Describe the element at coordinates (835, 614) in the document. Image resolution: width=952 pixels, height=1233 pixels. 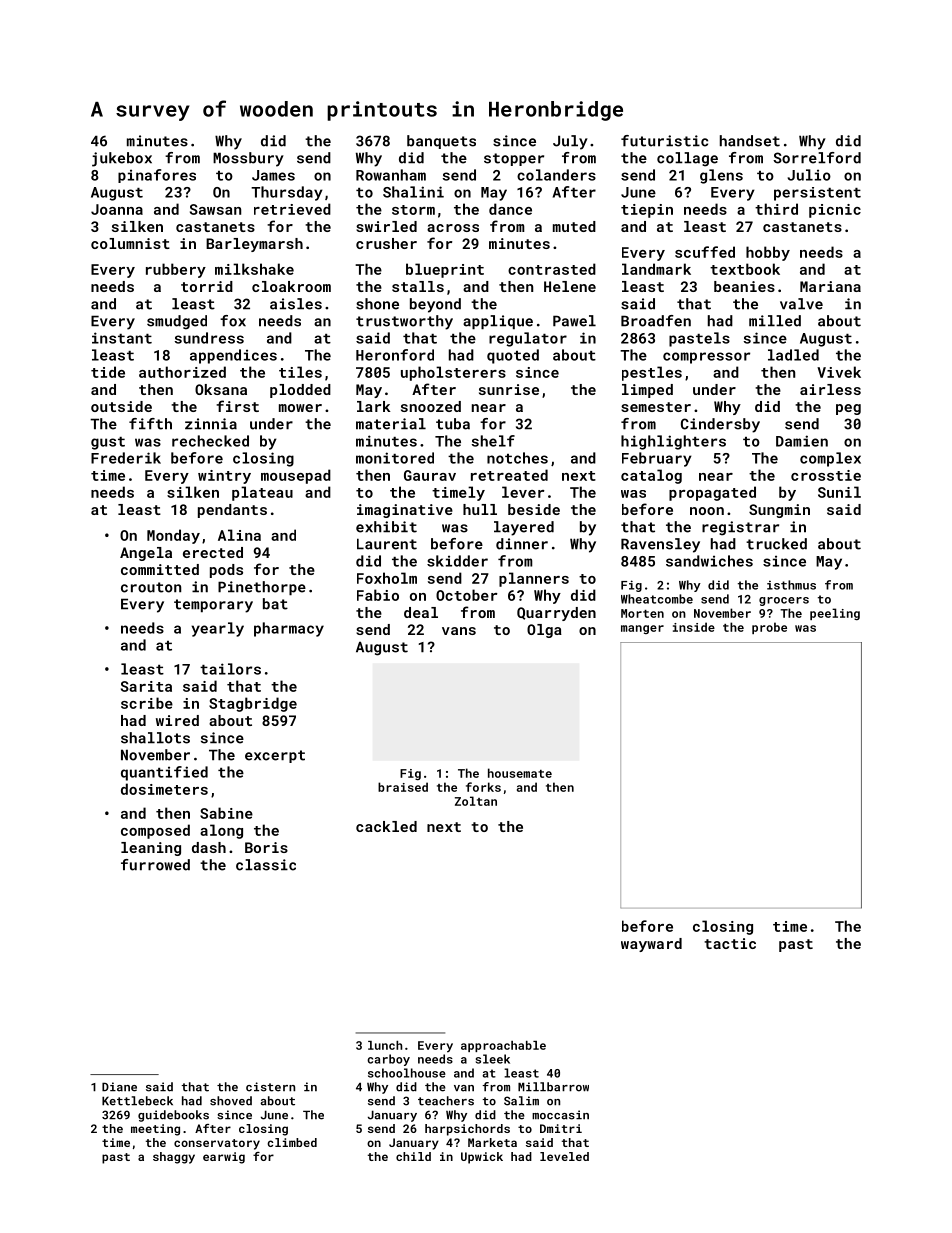
I see `peeling` at that location.
